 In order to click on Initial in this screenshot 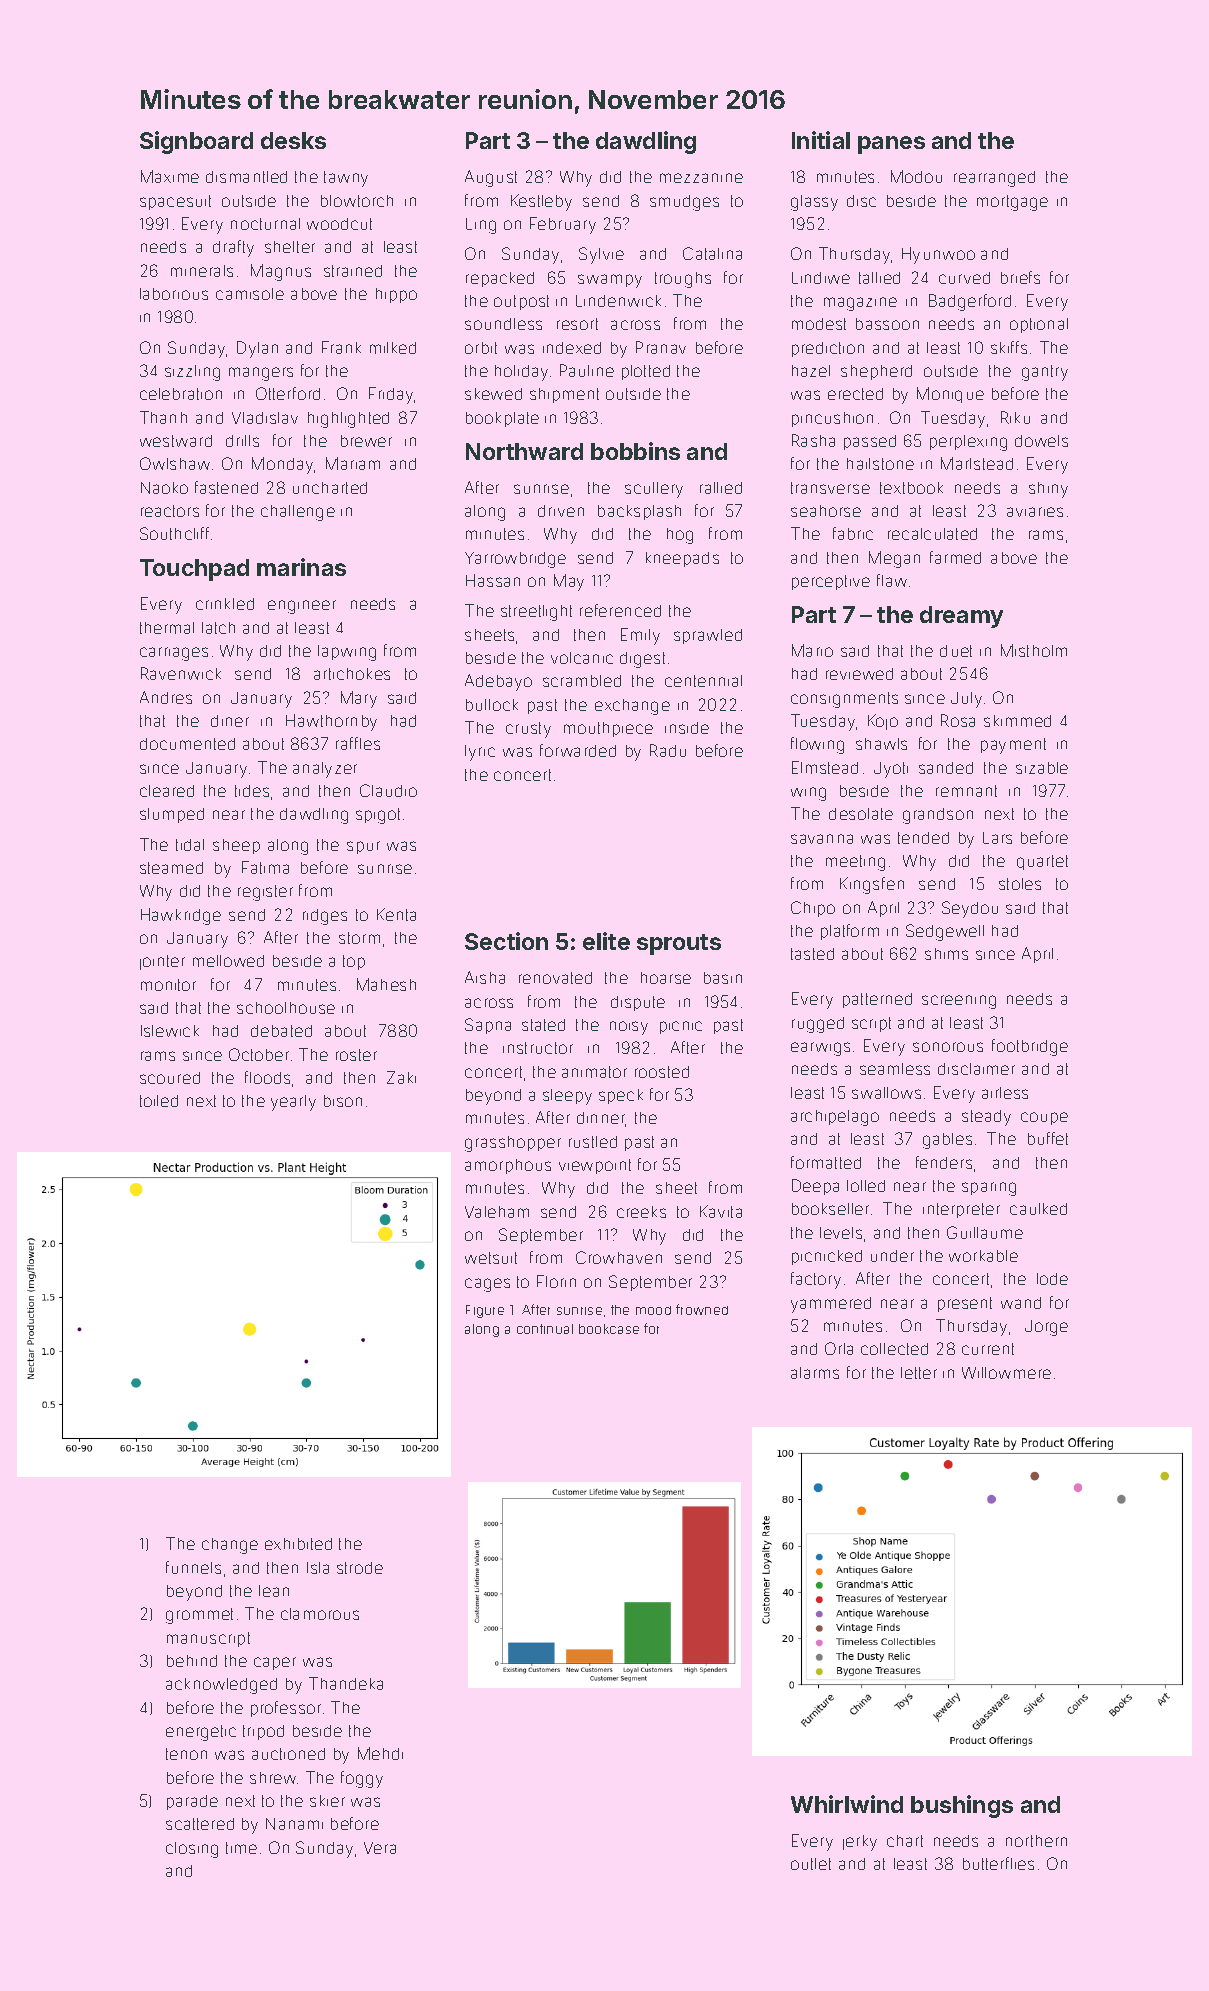, I will do `click(821, 140)`.
